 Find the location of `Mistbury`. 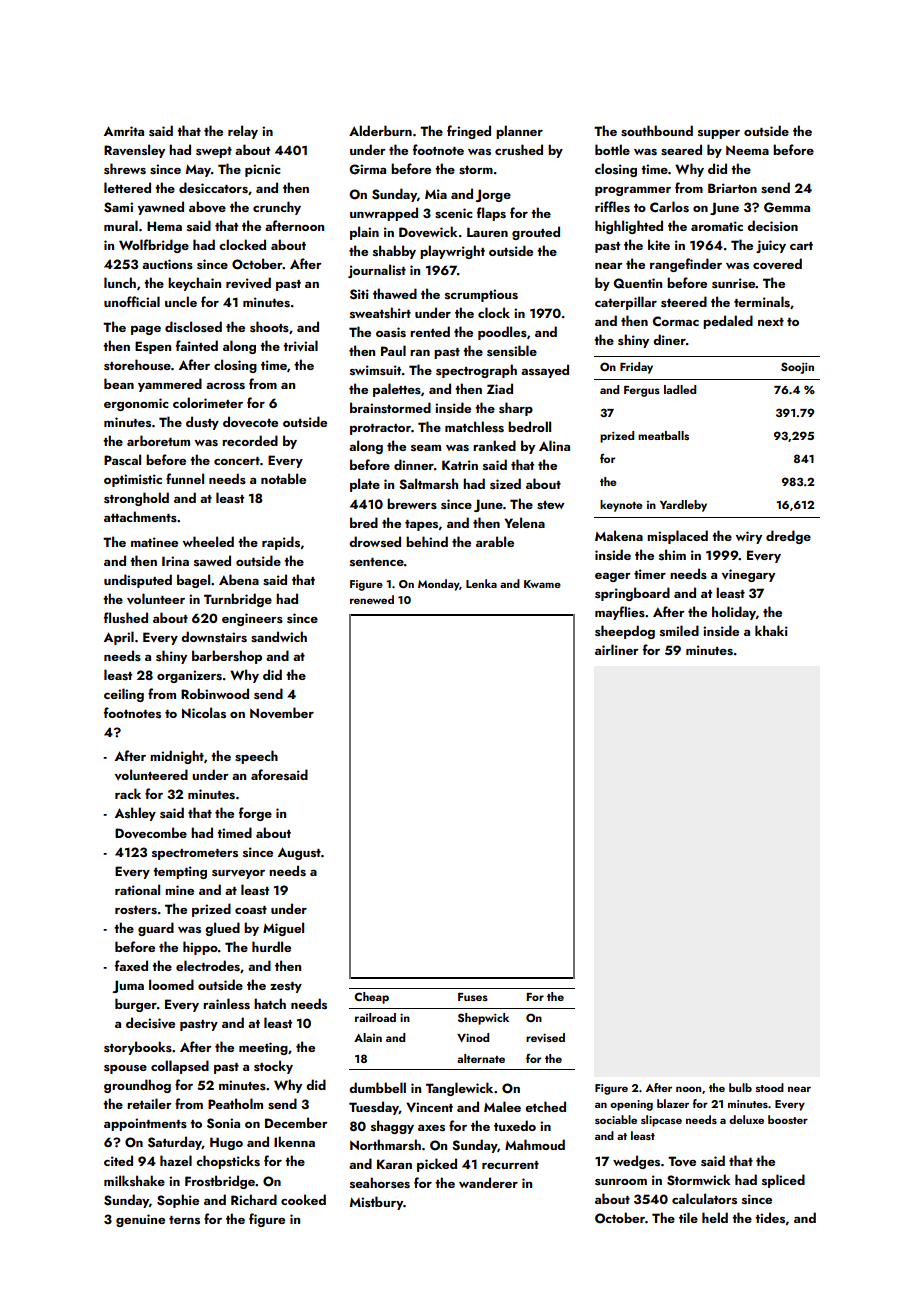

Mistbury is located at coordinates (377, 1203).
